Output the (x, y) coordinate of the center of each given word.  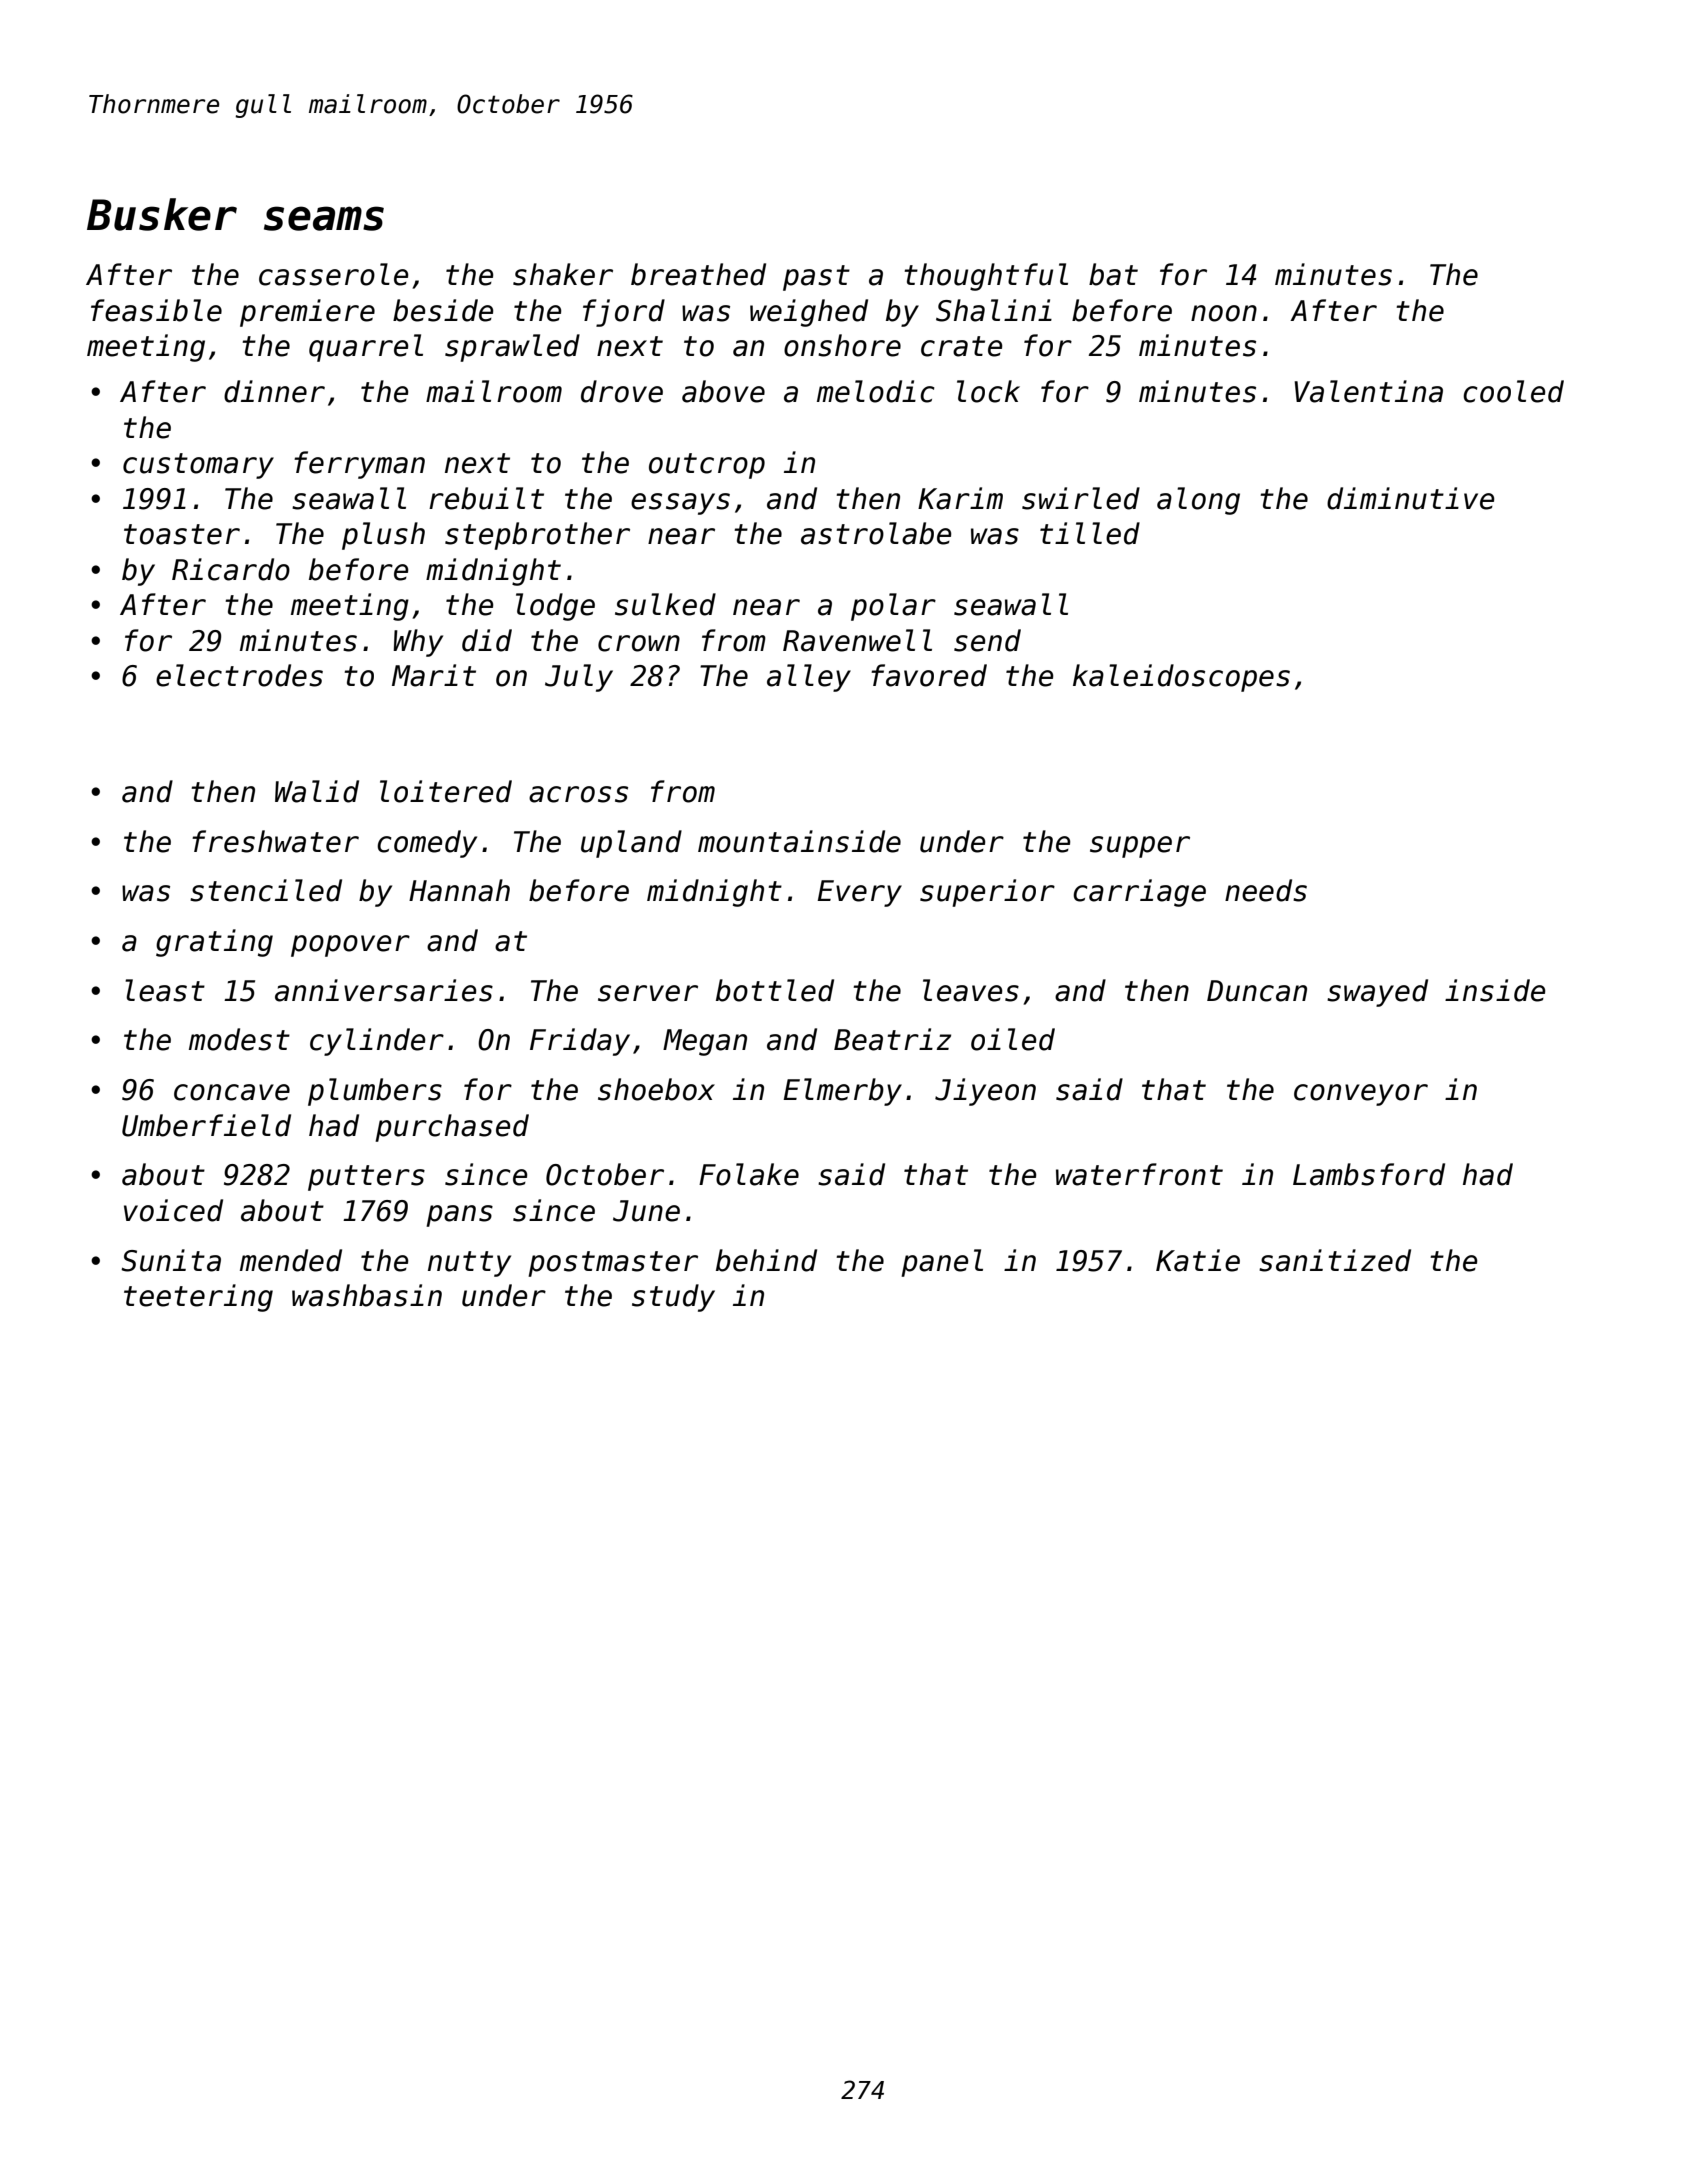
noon (1224, 313)
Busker (162, 214)
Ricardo (231, 569)
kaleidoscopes (1181, 678)
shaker (563, 274)
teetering (198, 1298)
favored (929, 675)
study (673, 1298)
